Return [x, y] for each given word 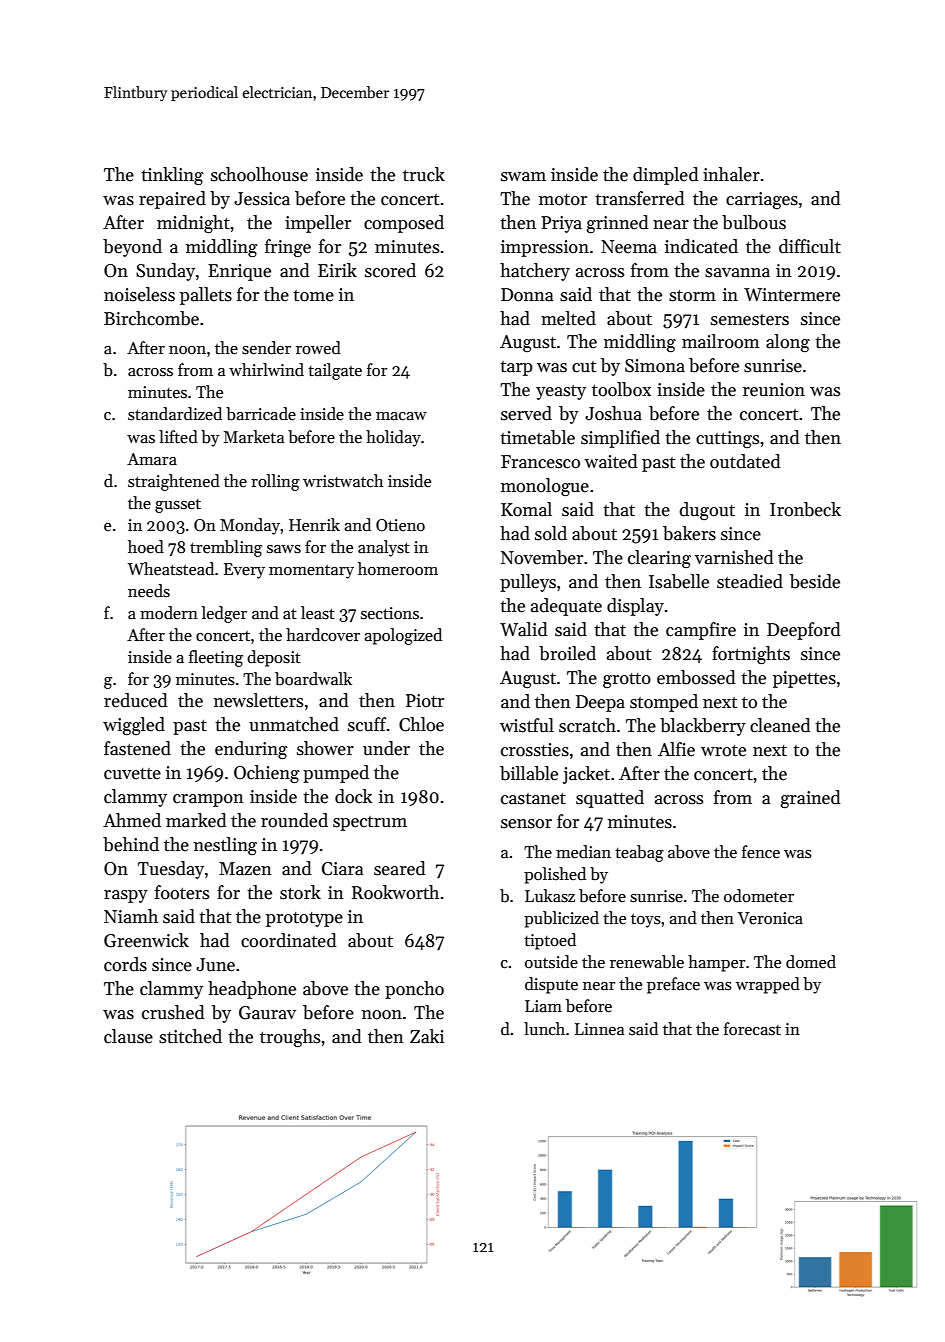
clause [128, 1036]
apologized [403, 636]
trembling [226, 548]
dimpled [666, 176]
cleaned [780, 725]
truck [424, 174]
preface [673, 985]
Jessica [262, 199]
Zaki [427, 1036]
